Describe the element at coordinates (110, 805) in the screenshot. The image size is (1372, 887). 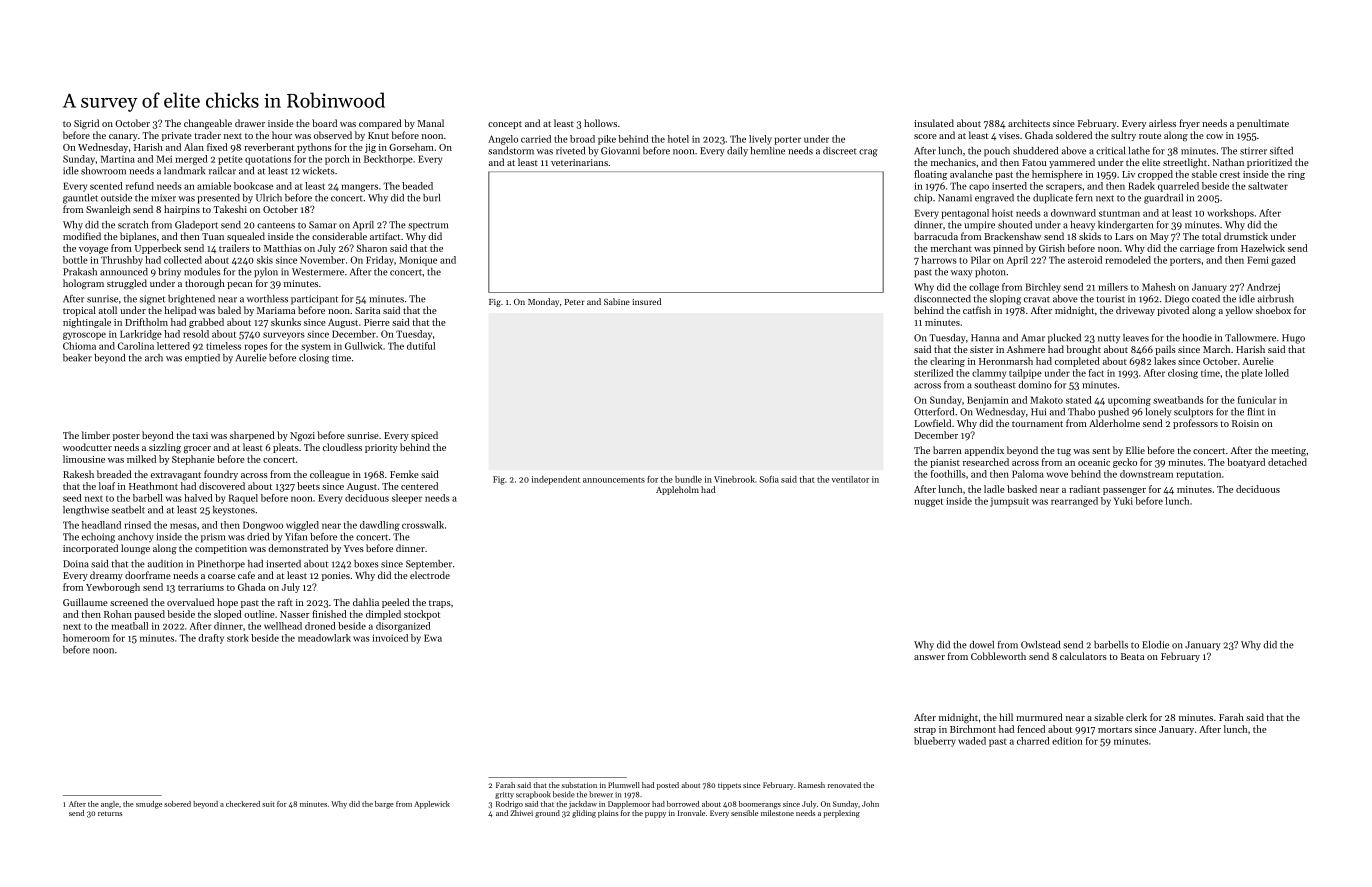
I see `angle` at that location.
